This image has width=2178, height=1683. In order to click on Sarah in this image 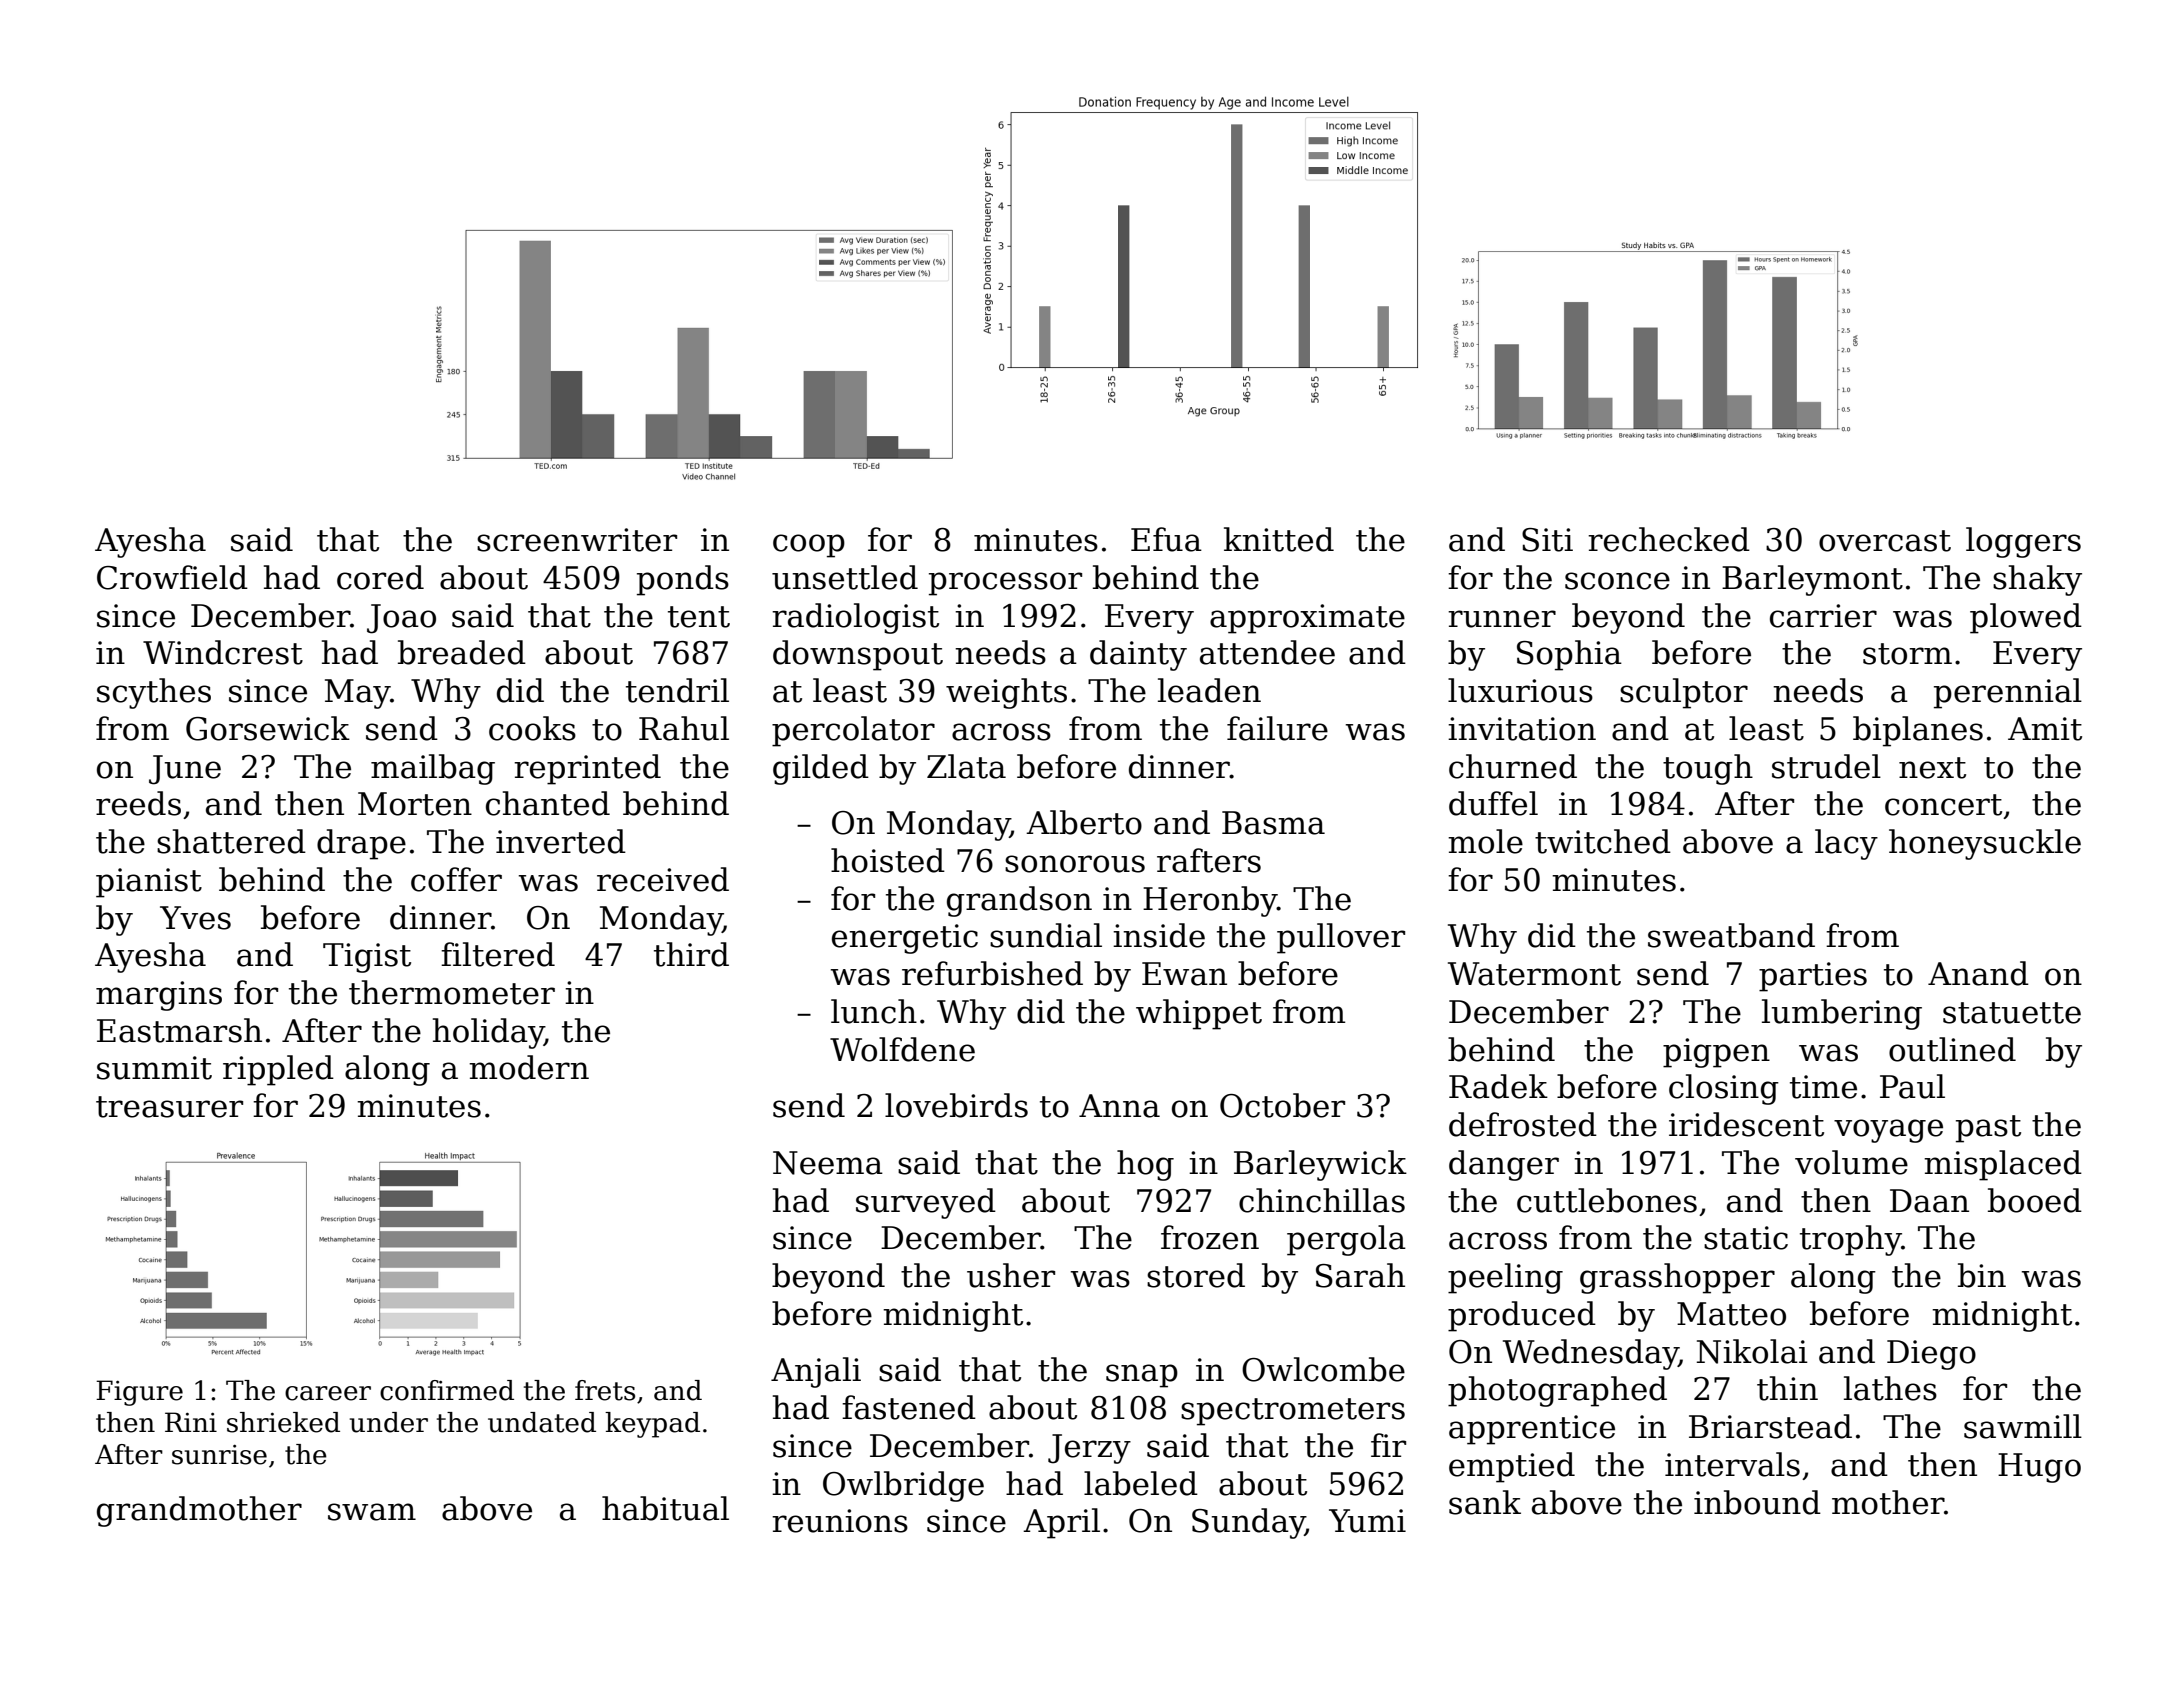, I will do `click(1360, 1275)`.
